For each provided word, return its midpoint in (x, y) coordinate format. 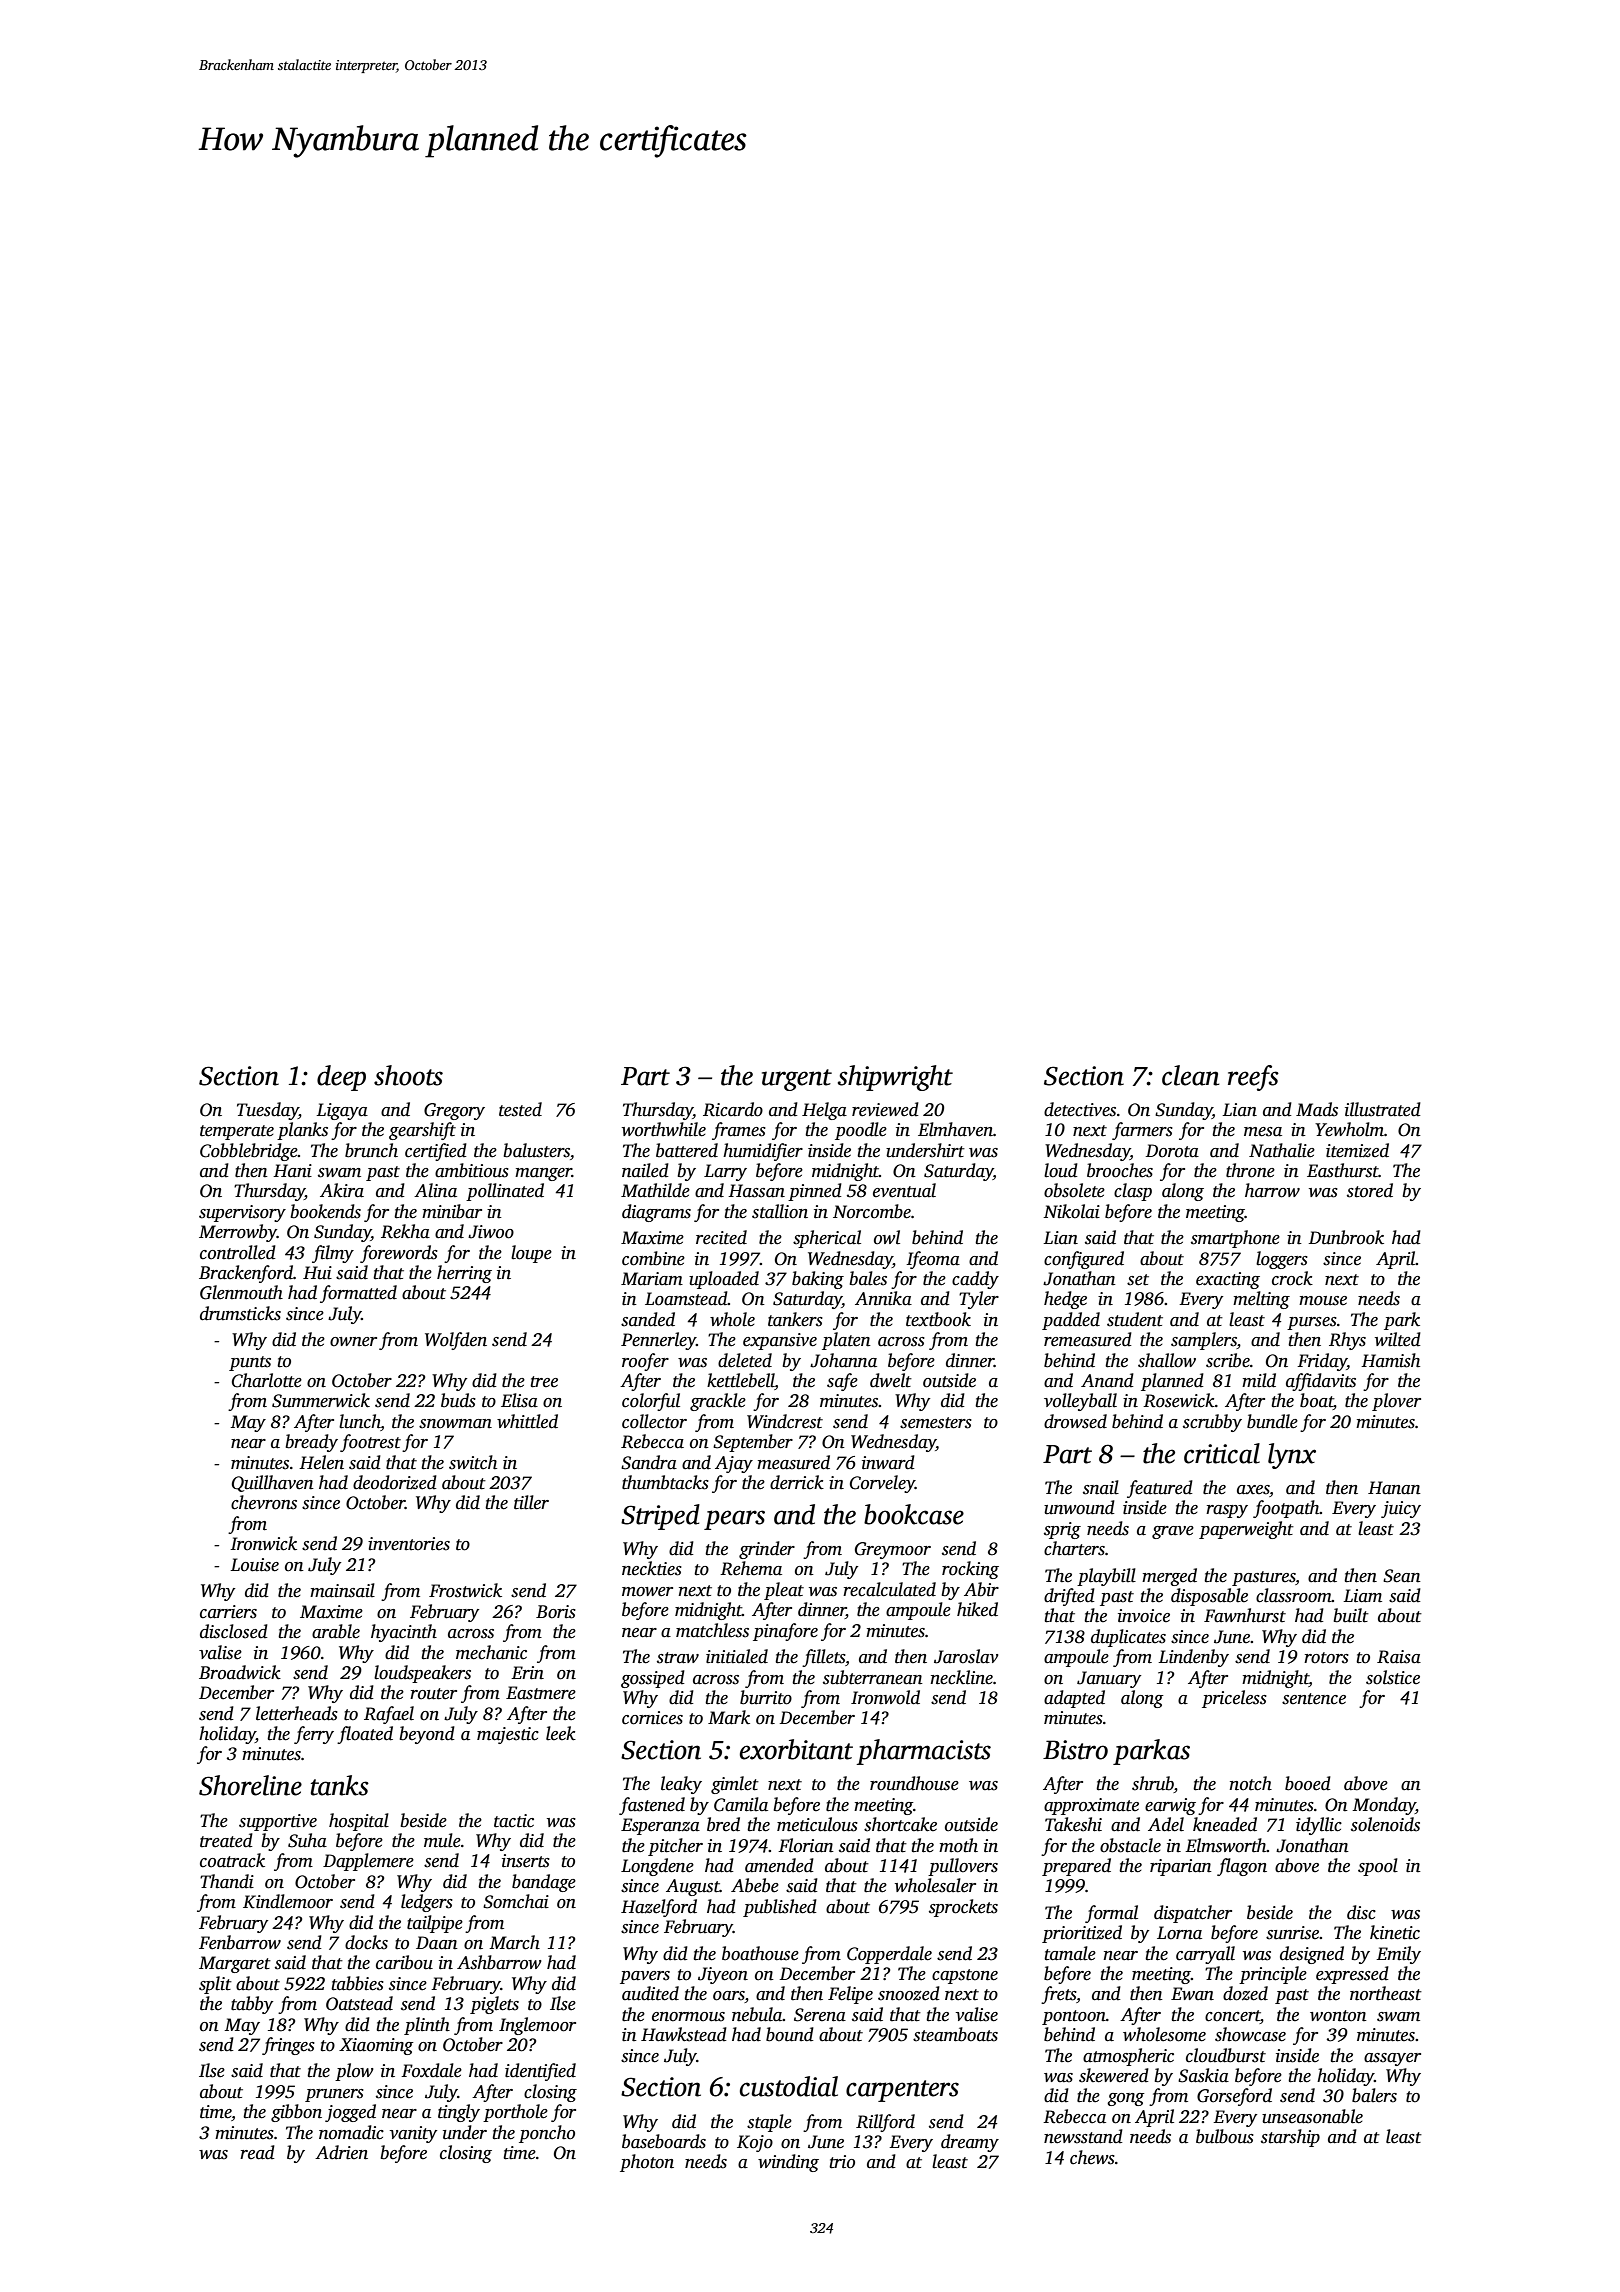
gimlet (735, 1785)
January (1109, 1679)
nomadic (351, 2132)
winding (788, 2163)
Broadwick (240, 1672)
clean (1190, 1075)
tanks (340, 1785)
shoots (408, 1075)
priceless (1234, 1699)
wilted (1398, 1339)
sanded (648, 1319)
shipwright (895, 1078)
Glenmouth (241, 1292)
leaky (681, 1785)
